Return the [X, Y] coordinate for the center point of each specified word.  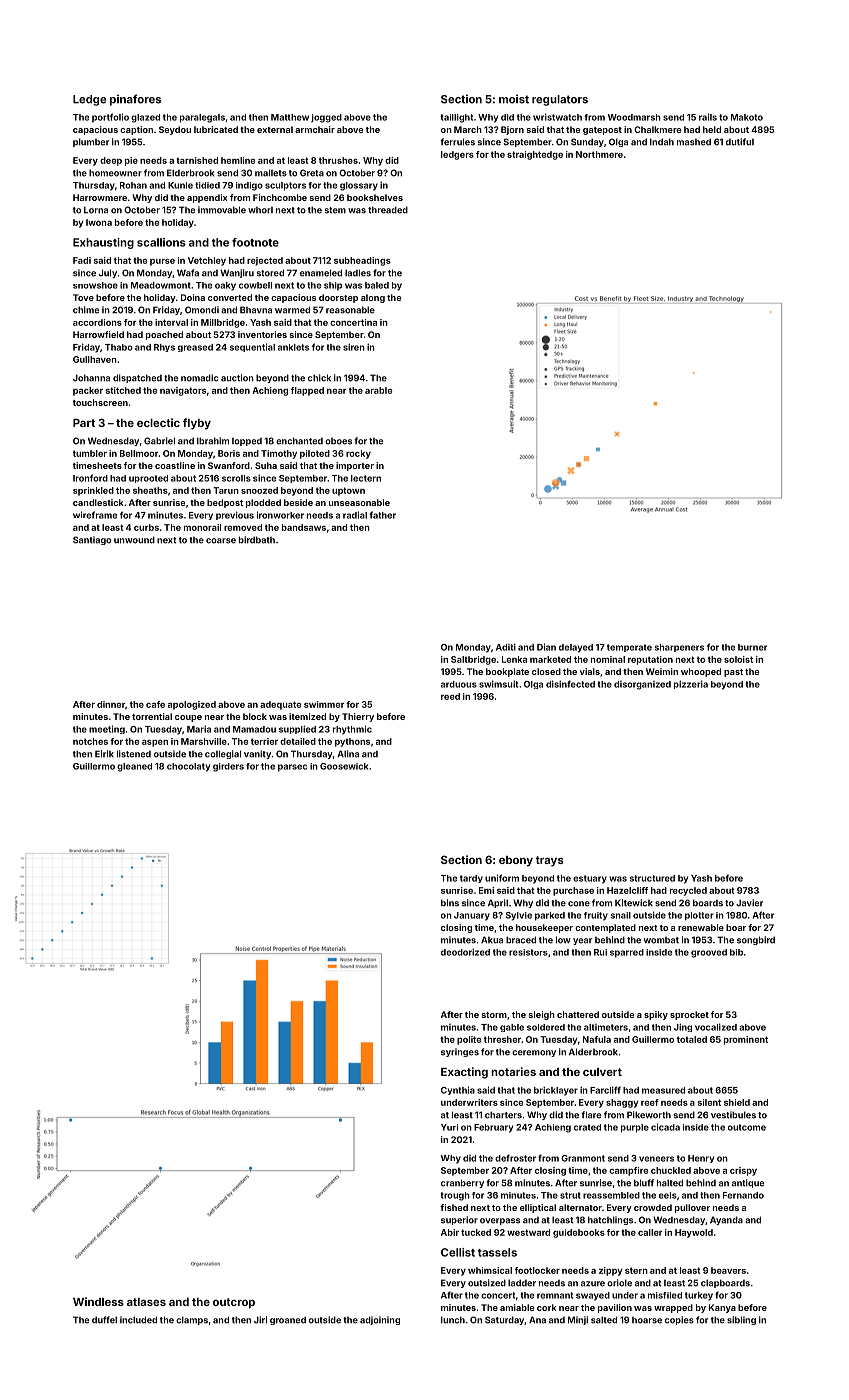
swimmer [324, 704]
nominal [608, 659]
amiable [517, 1307]
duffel [104, 1320]
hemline [238, 160]
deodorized [465, 952]
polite [469, 1040]
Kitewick [634, 903]
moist [514, 99]
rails [708, 117]
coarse [221, 541]
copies [679, 1320]
